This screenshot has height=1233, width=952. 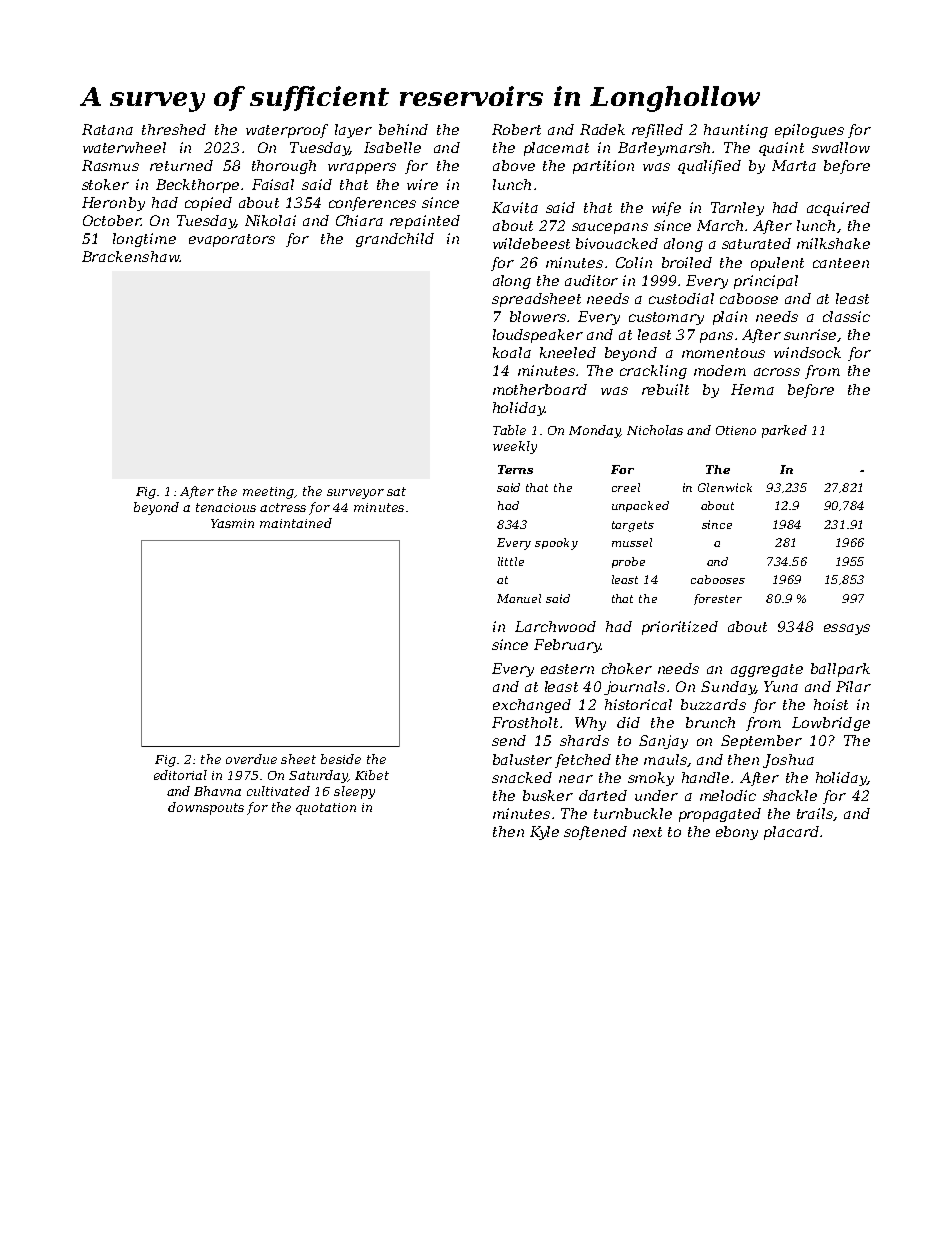 I want to click on opulent, so click(x=777, y=264).
